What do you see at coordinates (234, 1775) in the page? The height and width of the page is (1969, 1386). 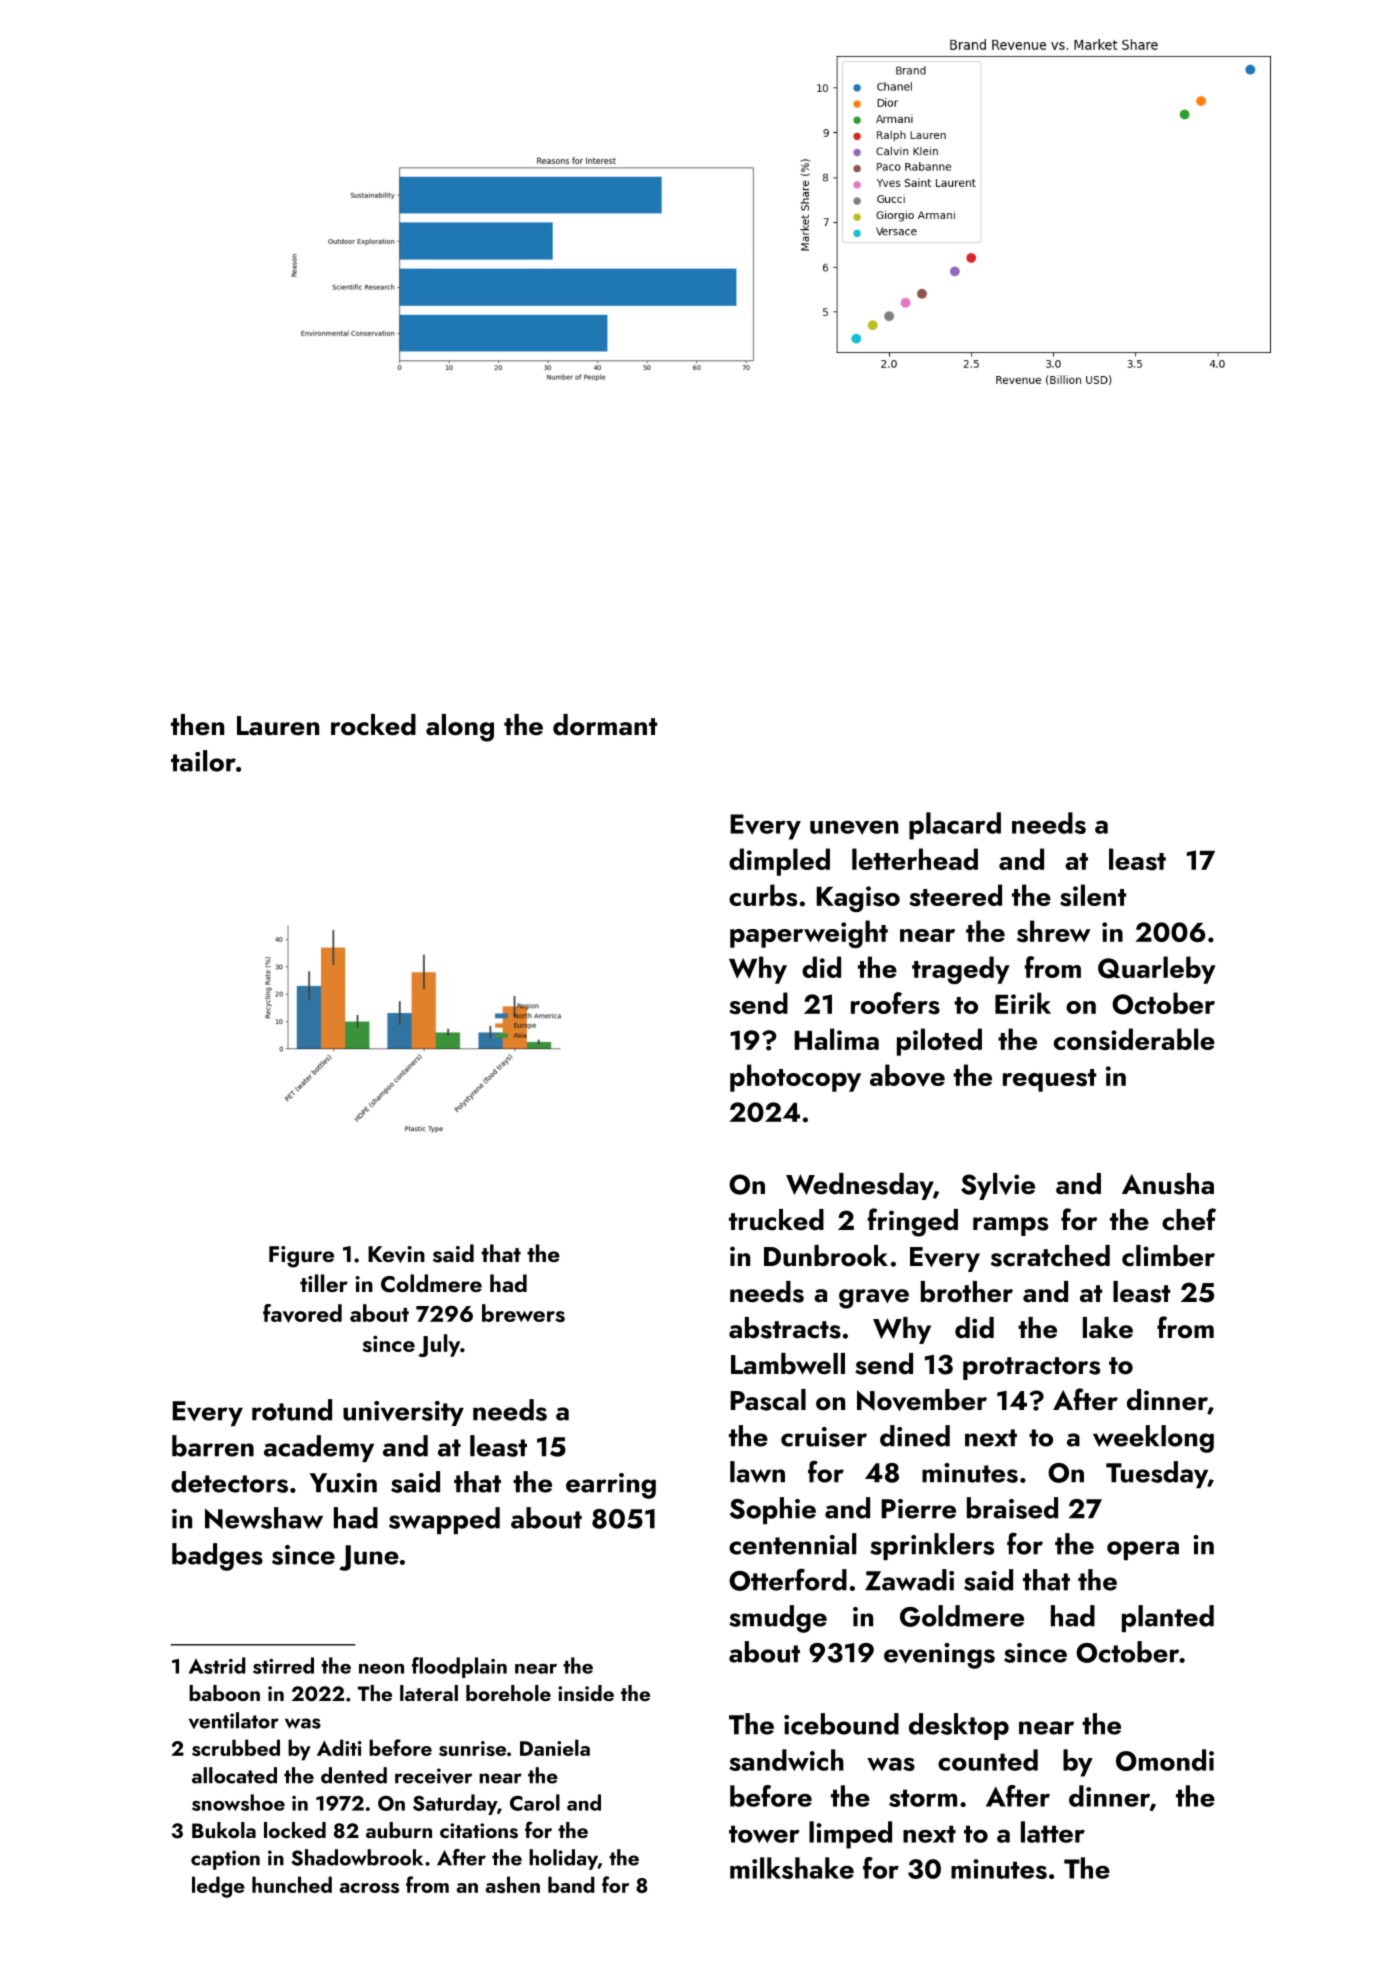 I see `allocated` at bounding box center [234, 1775].
